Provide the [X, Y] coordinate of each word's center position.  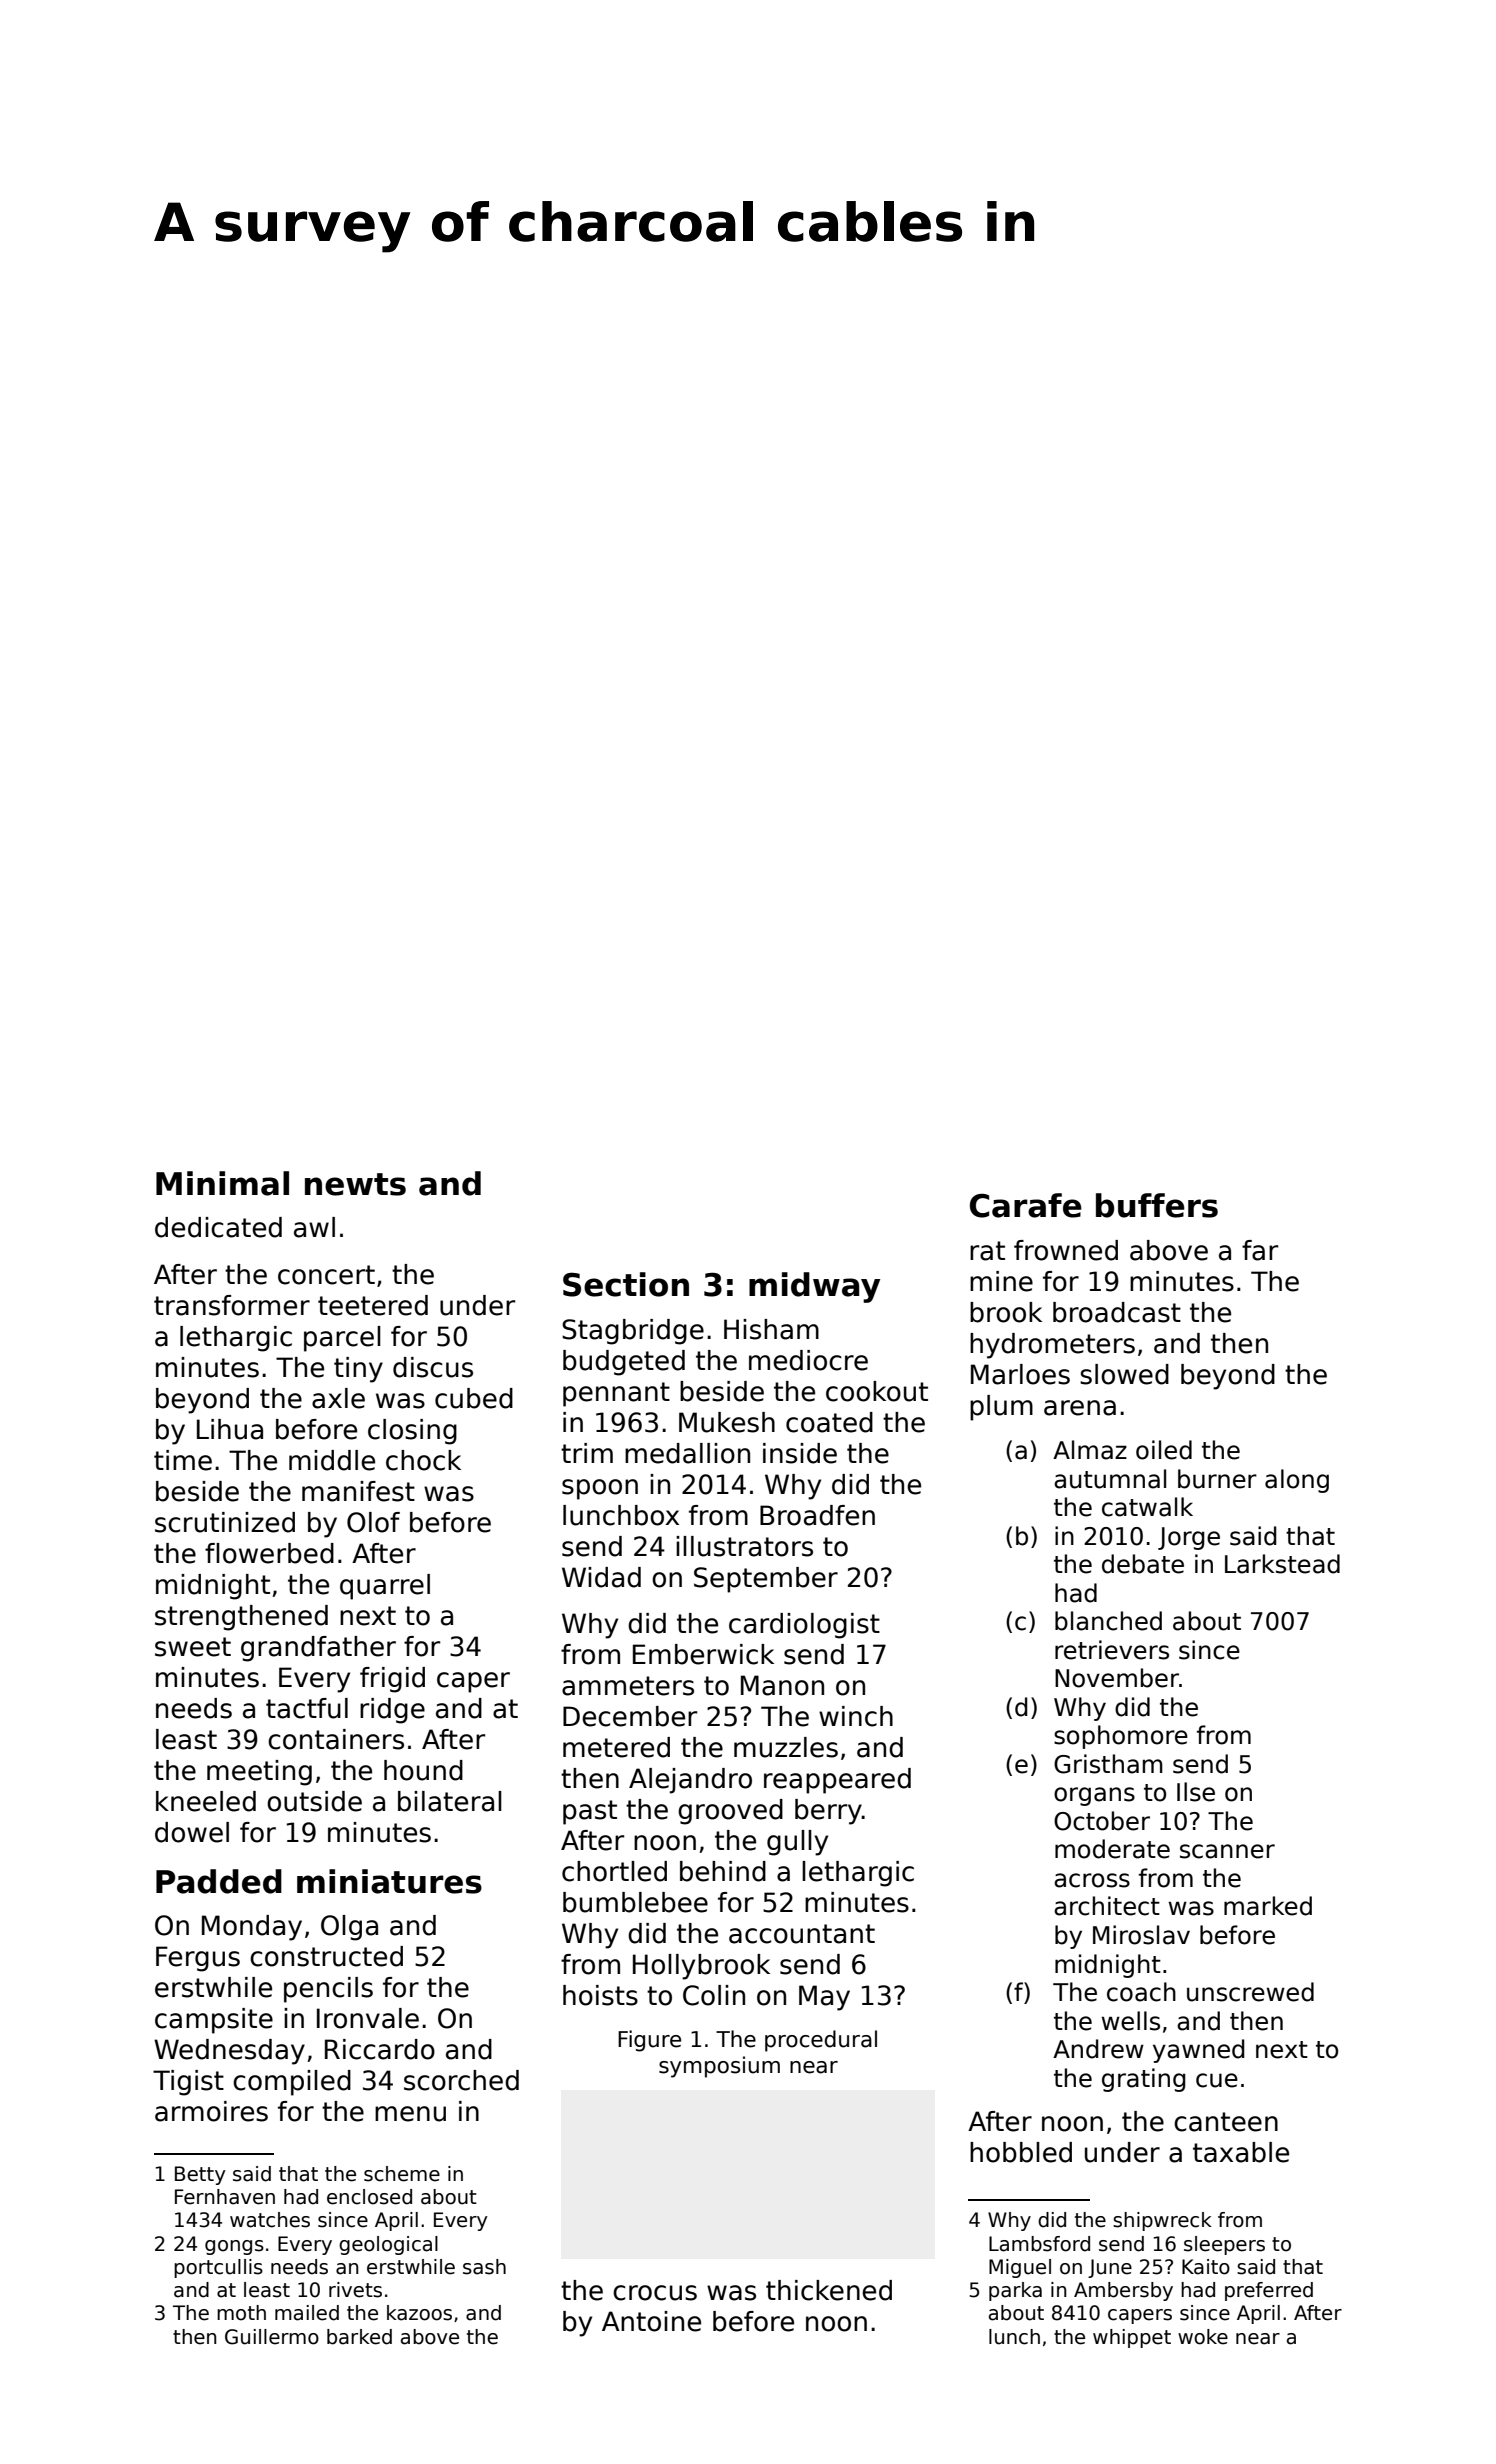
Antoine [651, 2321]
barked [359, 2337]
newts [355, 1184]
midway [814, 1287]
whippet [1132, 2338]
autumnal [1110, 1479]
